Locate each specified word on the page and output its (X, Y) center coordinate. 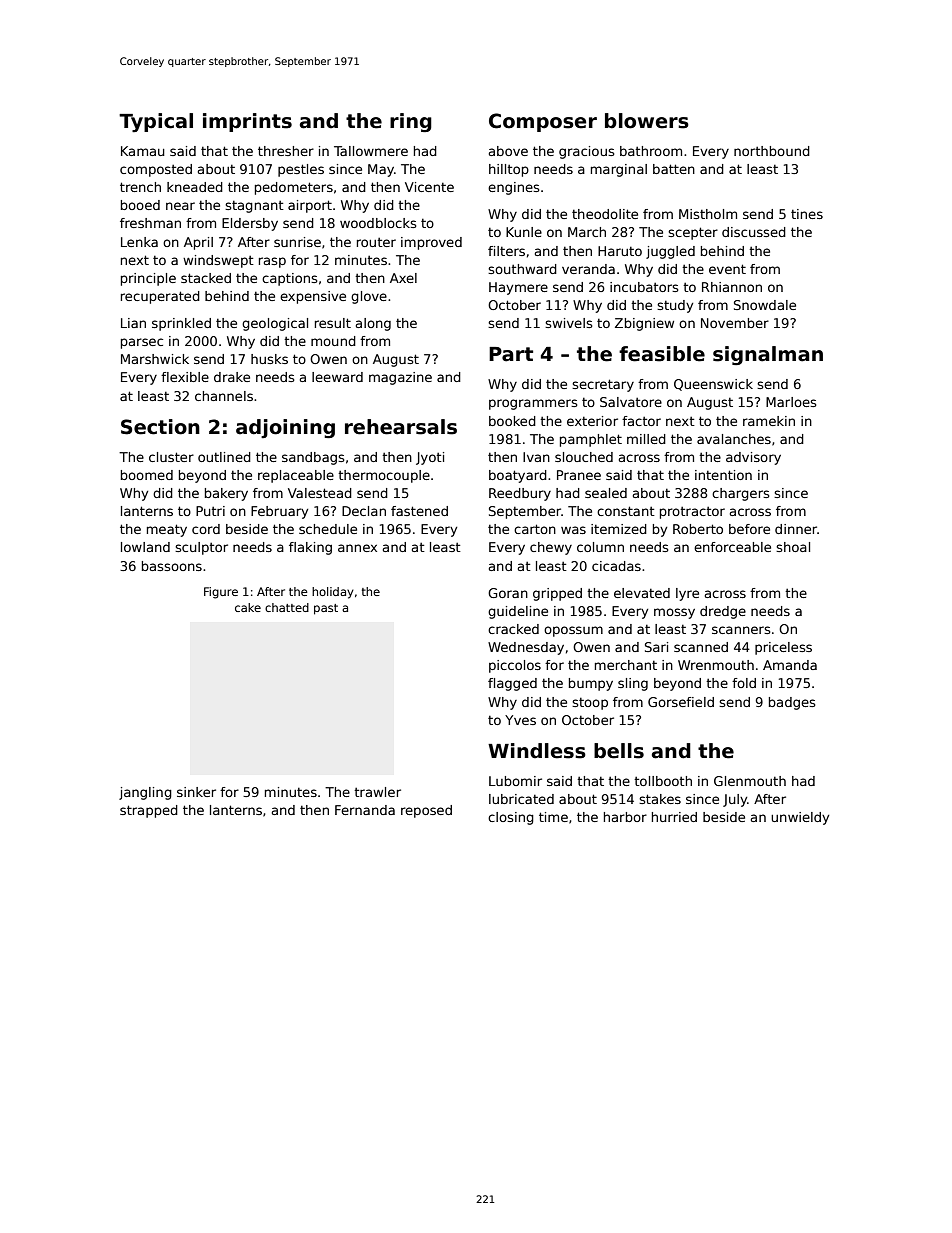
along (373, 324)
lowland (145, 547)
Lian (133, 323)
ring (411, 122)
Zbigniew (644, 324)
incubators (644, 287)
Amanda (790, 665)
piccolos (515, 666)
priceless (783, 648)
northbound (772, 151)
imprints (247, 122)
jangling (145, 793)
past (326, 609)
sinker (196, 792)
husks (269, 359)
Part (511, 354)
